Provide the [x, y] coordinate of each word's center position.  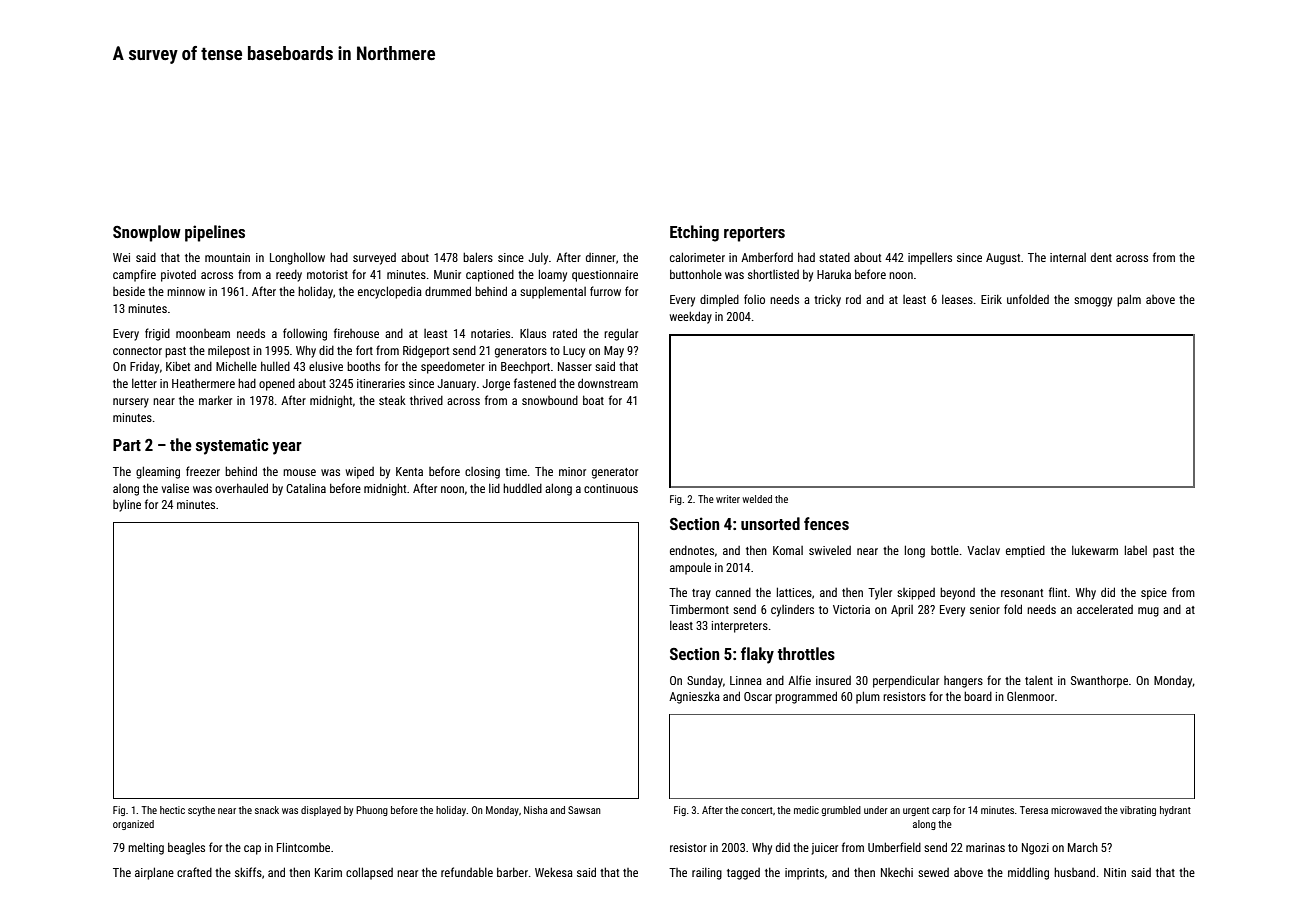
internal [1068, 257]
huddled [522, 488]
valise [175, 488]
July [538, 259]
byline [127, 505]
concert [757, 810]
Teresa [1034, 810]
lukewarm [1095, 550]
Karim [328, 872]
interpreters [740, 627]
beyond [957, 593]
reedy [289, 276]
